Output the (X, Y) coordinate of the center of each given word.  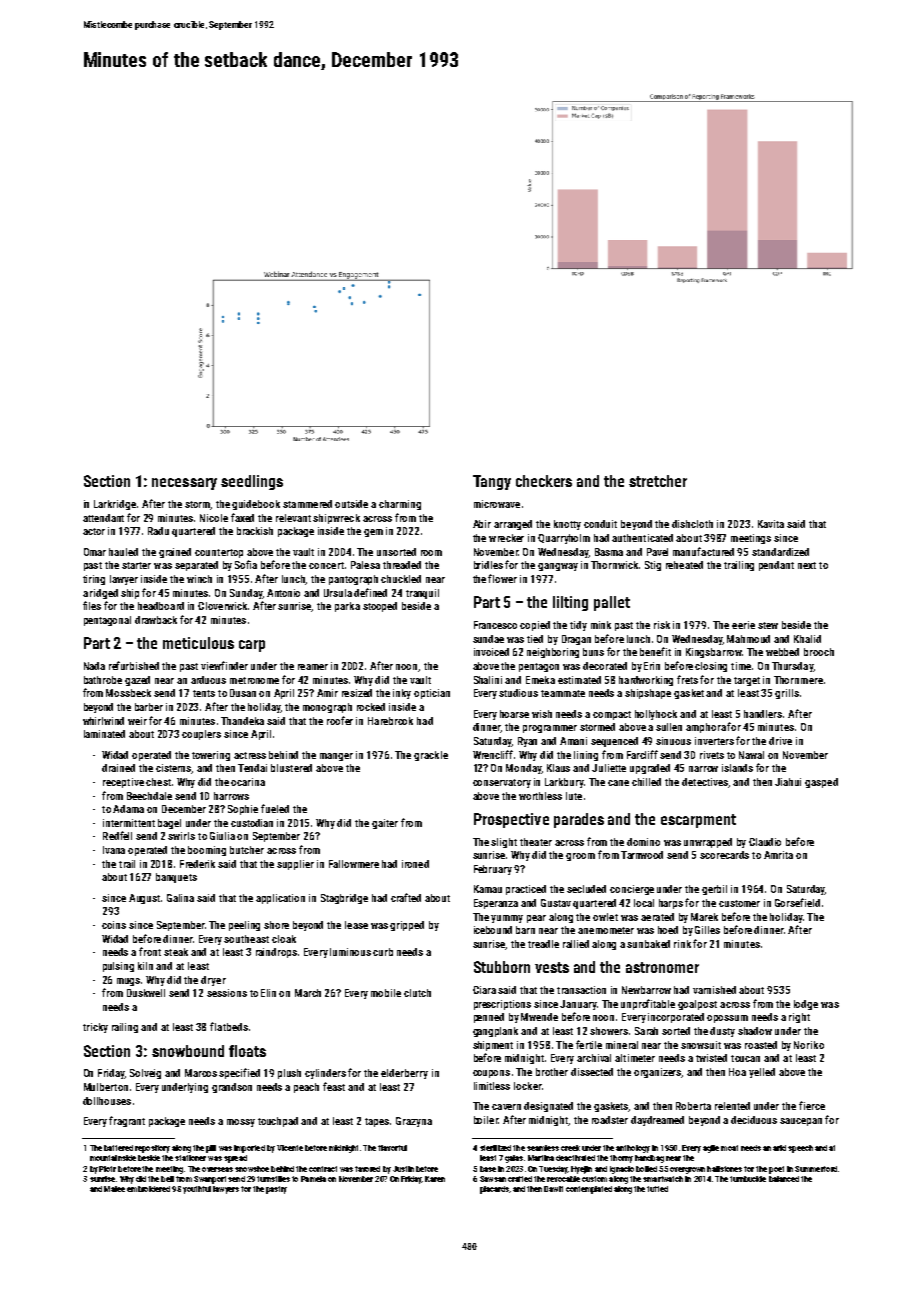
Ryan (527, 742)
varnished (714, 990)
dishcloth (692, 524)
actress (250, 755)
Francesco (495, 625)
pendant (776, 566)
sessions (227, 993)
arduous (208, 680)
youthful (197, 1190)
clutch (417, 993)
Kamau (488, 889)
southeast (246, 939)
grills (787, 694)
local (644, 903)
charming (400, 505)
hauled (123, 552)
